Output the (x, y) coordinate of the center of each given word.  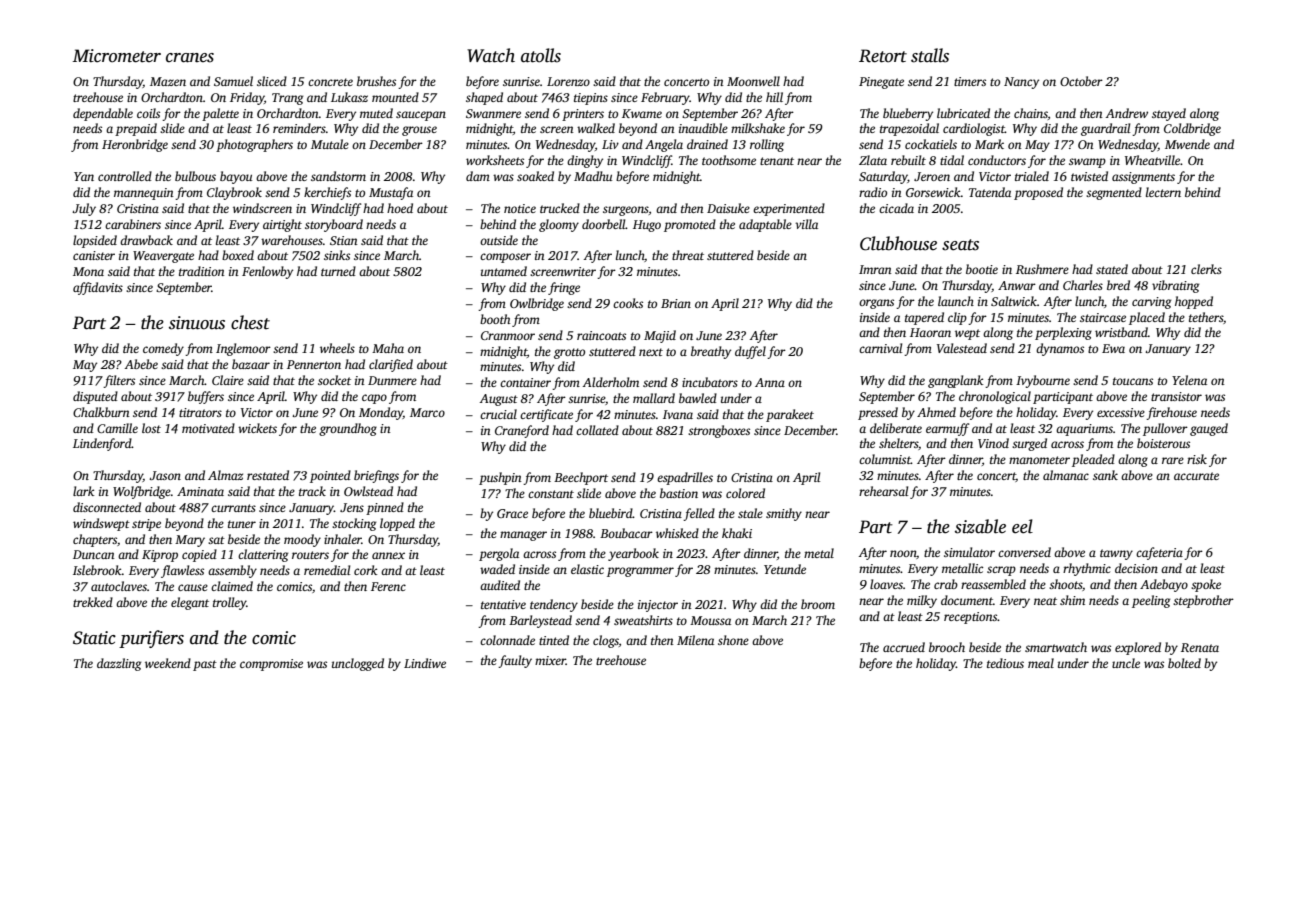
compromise (271, 665)
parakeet (790, 415)
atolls (541, 55)
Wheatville (1152, 160)
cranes (190, 58)
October (1081, 81)
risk (1197, 459)
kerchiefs (327, 193)
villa (806, 224)
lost (151, 428)
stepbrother (1203, 601)
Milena (695, 640)
